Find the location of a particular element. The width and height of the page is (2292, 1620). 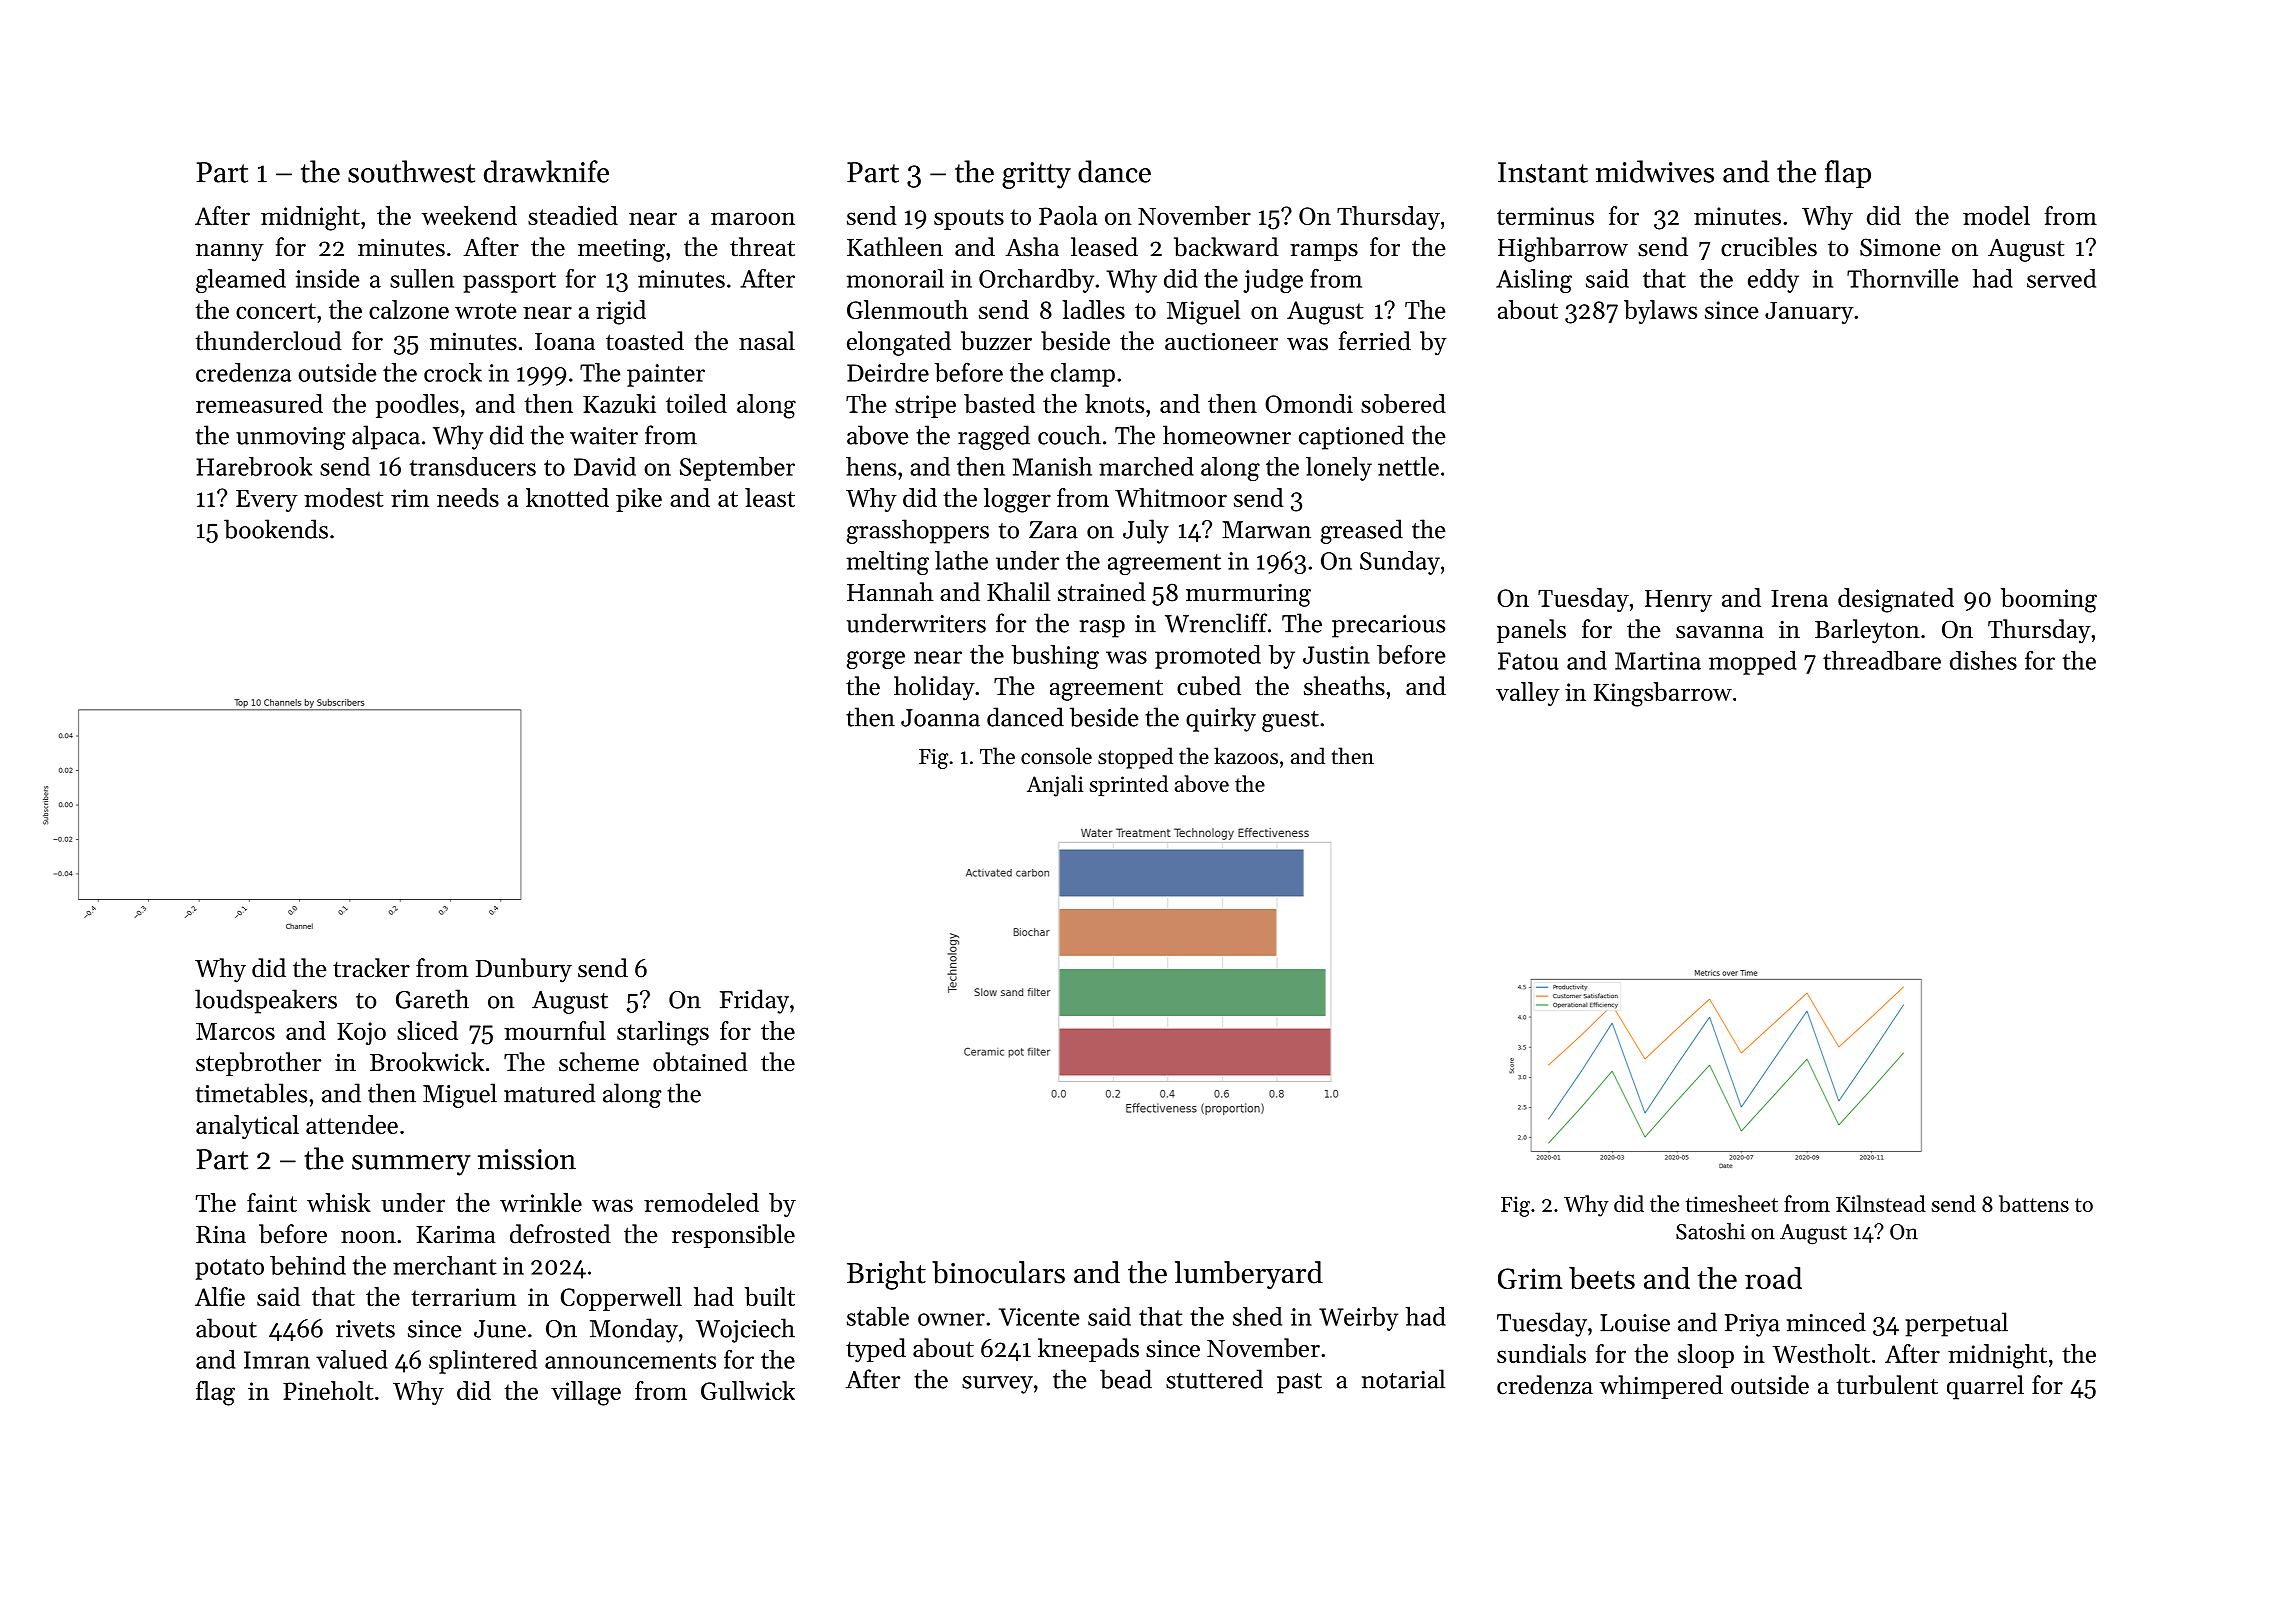

dishes is located at coordinates (1983, 660).
